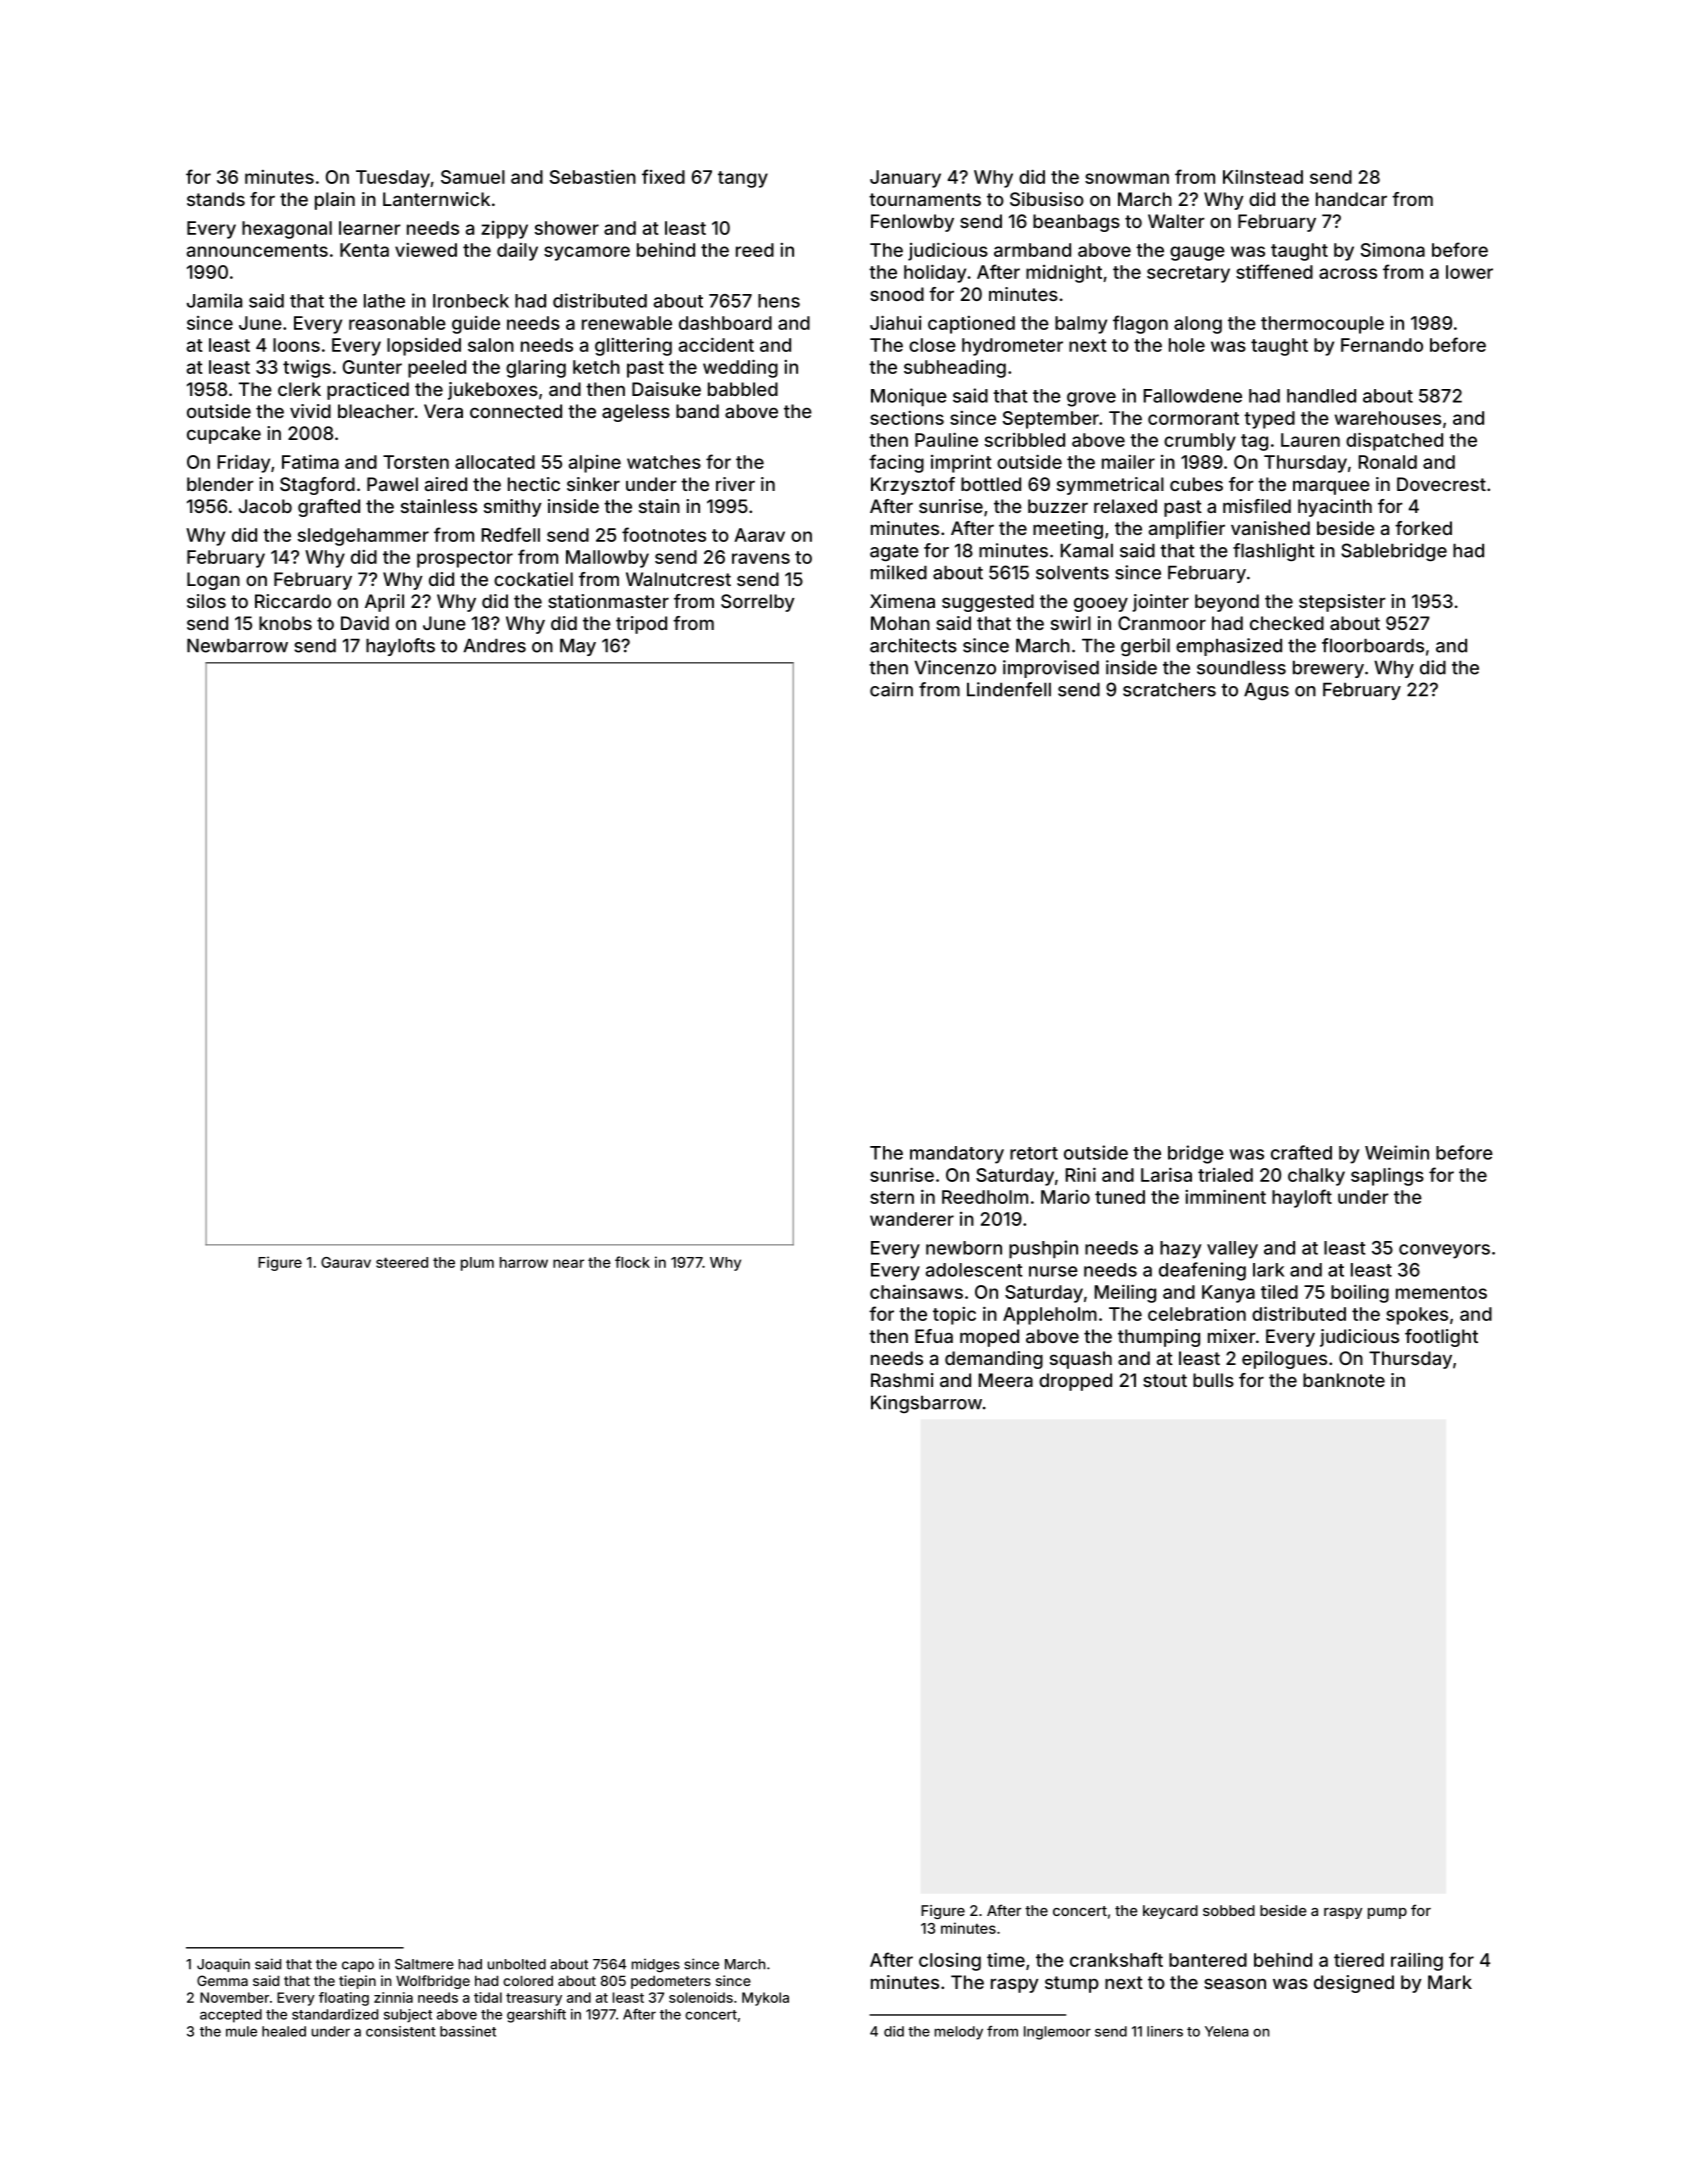  I want to click on handcar, so click(1351, 199).
